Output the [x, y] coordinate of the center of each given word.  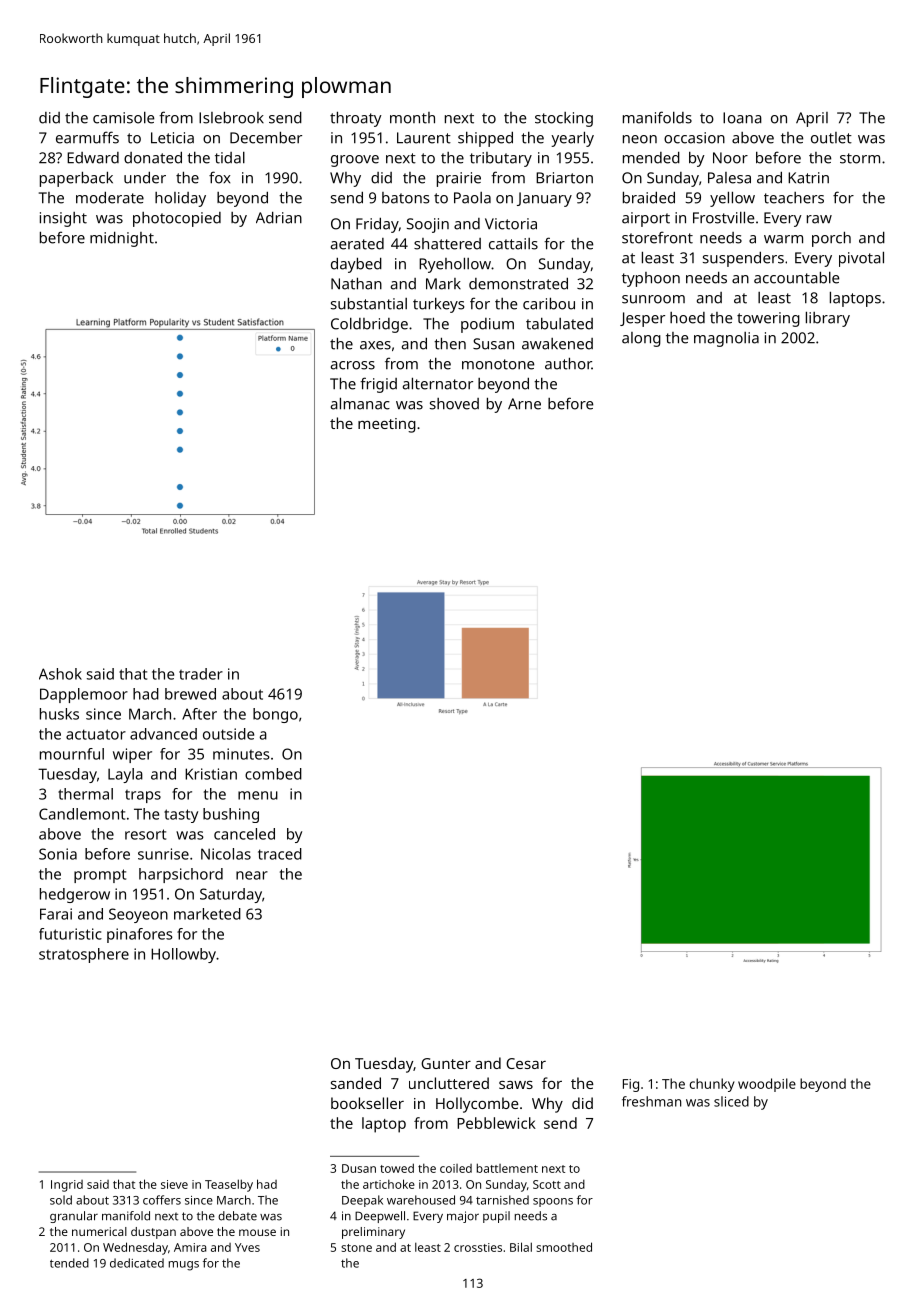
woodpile [767, 1085]
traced [280, 854]
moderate [110, 197]
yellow [732, 199]
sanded [356, 1083]
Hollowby [183, 955]
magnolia [726, 339]
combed [273, 774]
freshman [651, 1101]
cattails [513, 244]
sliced [731, 1101]
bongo [275, 715]
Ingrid [67, 1186]
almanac [360, 403]
